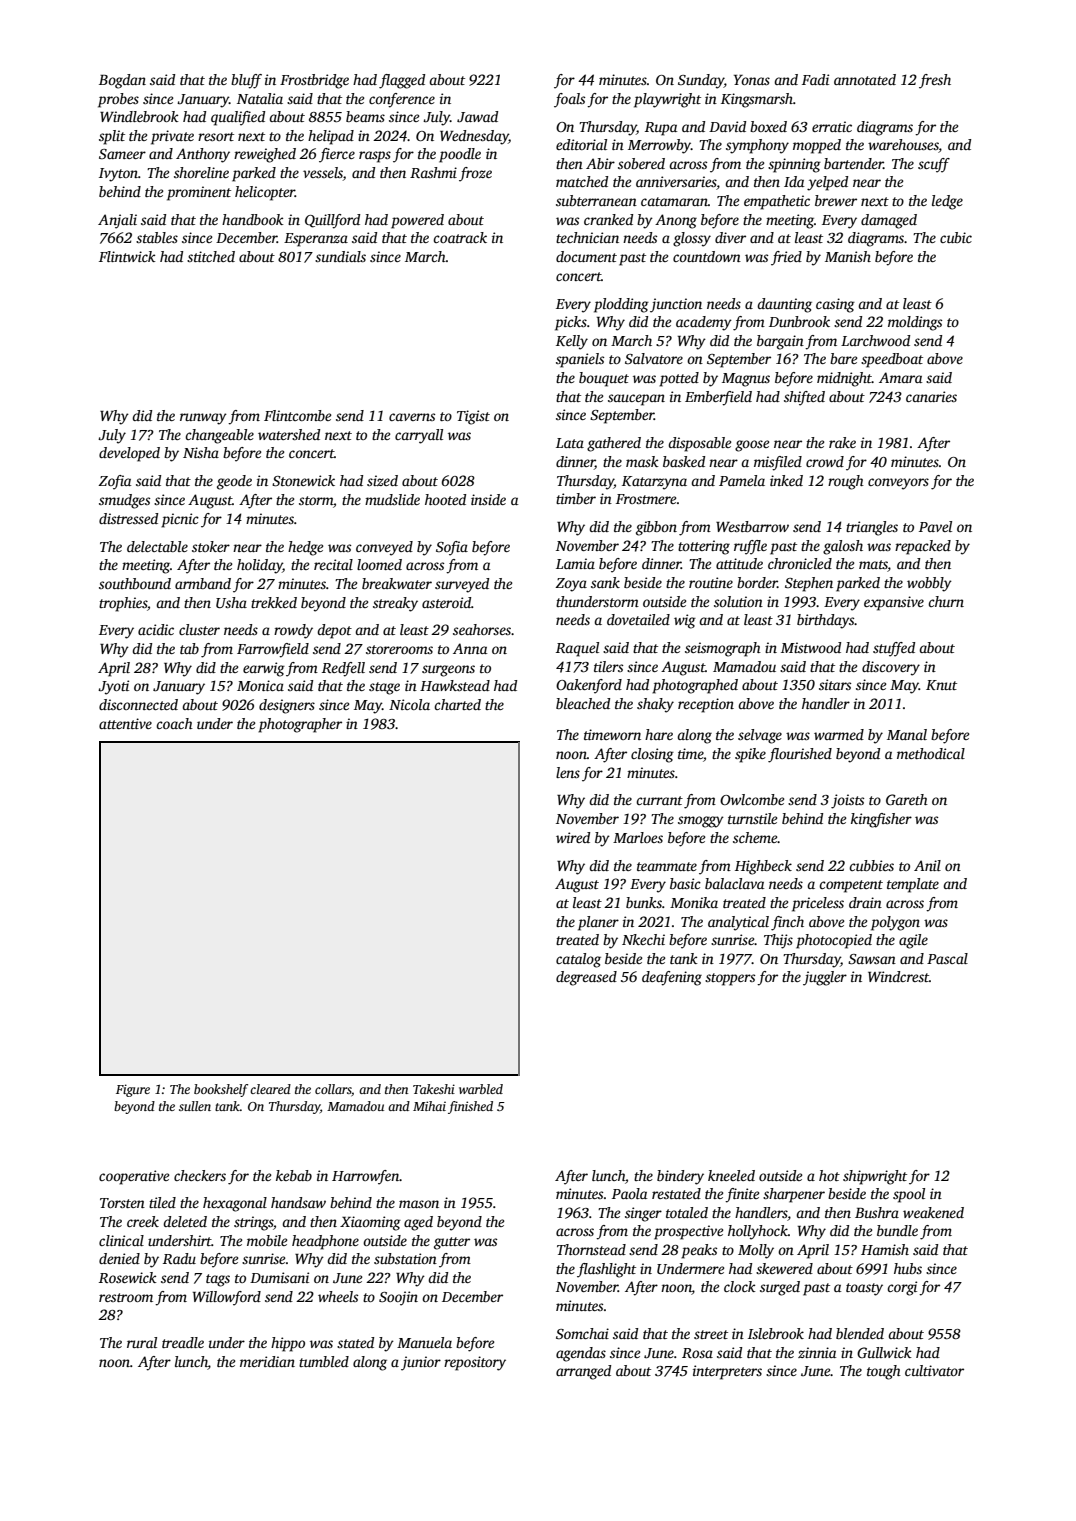 The width and height of the screenshot is (1076, 1521). I want to click on fresh, so click(935, 81).
